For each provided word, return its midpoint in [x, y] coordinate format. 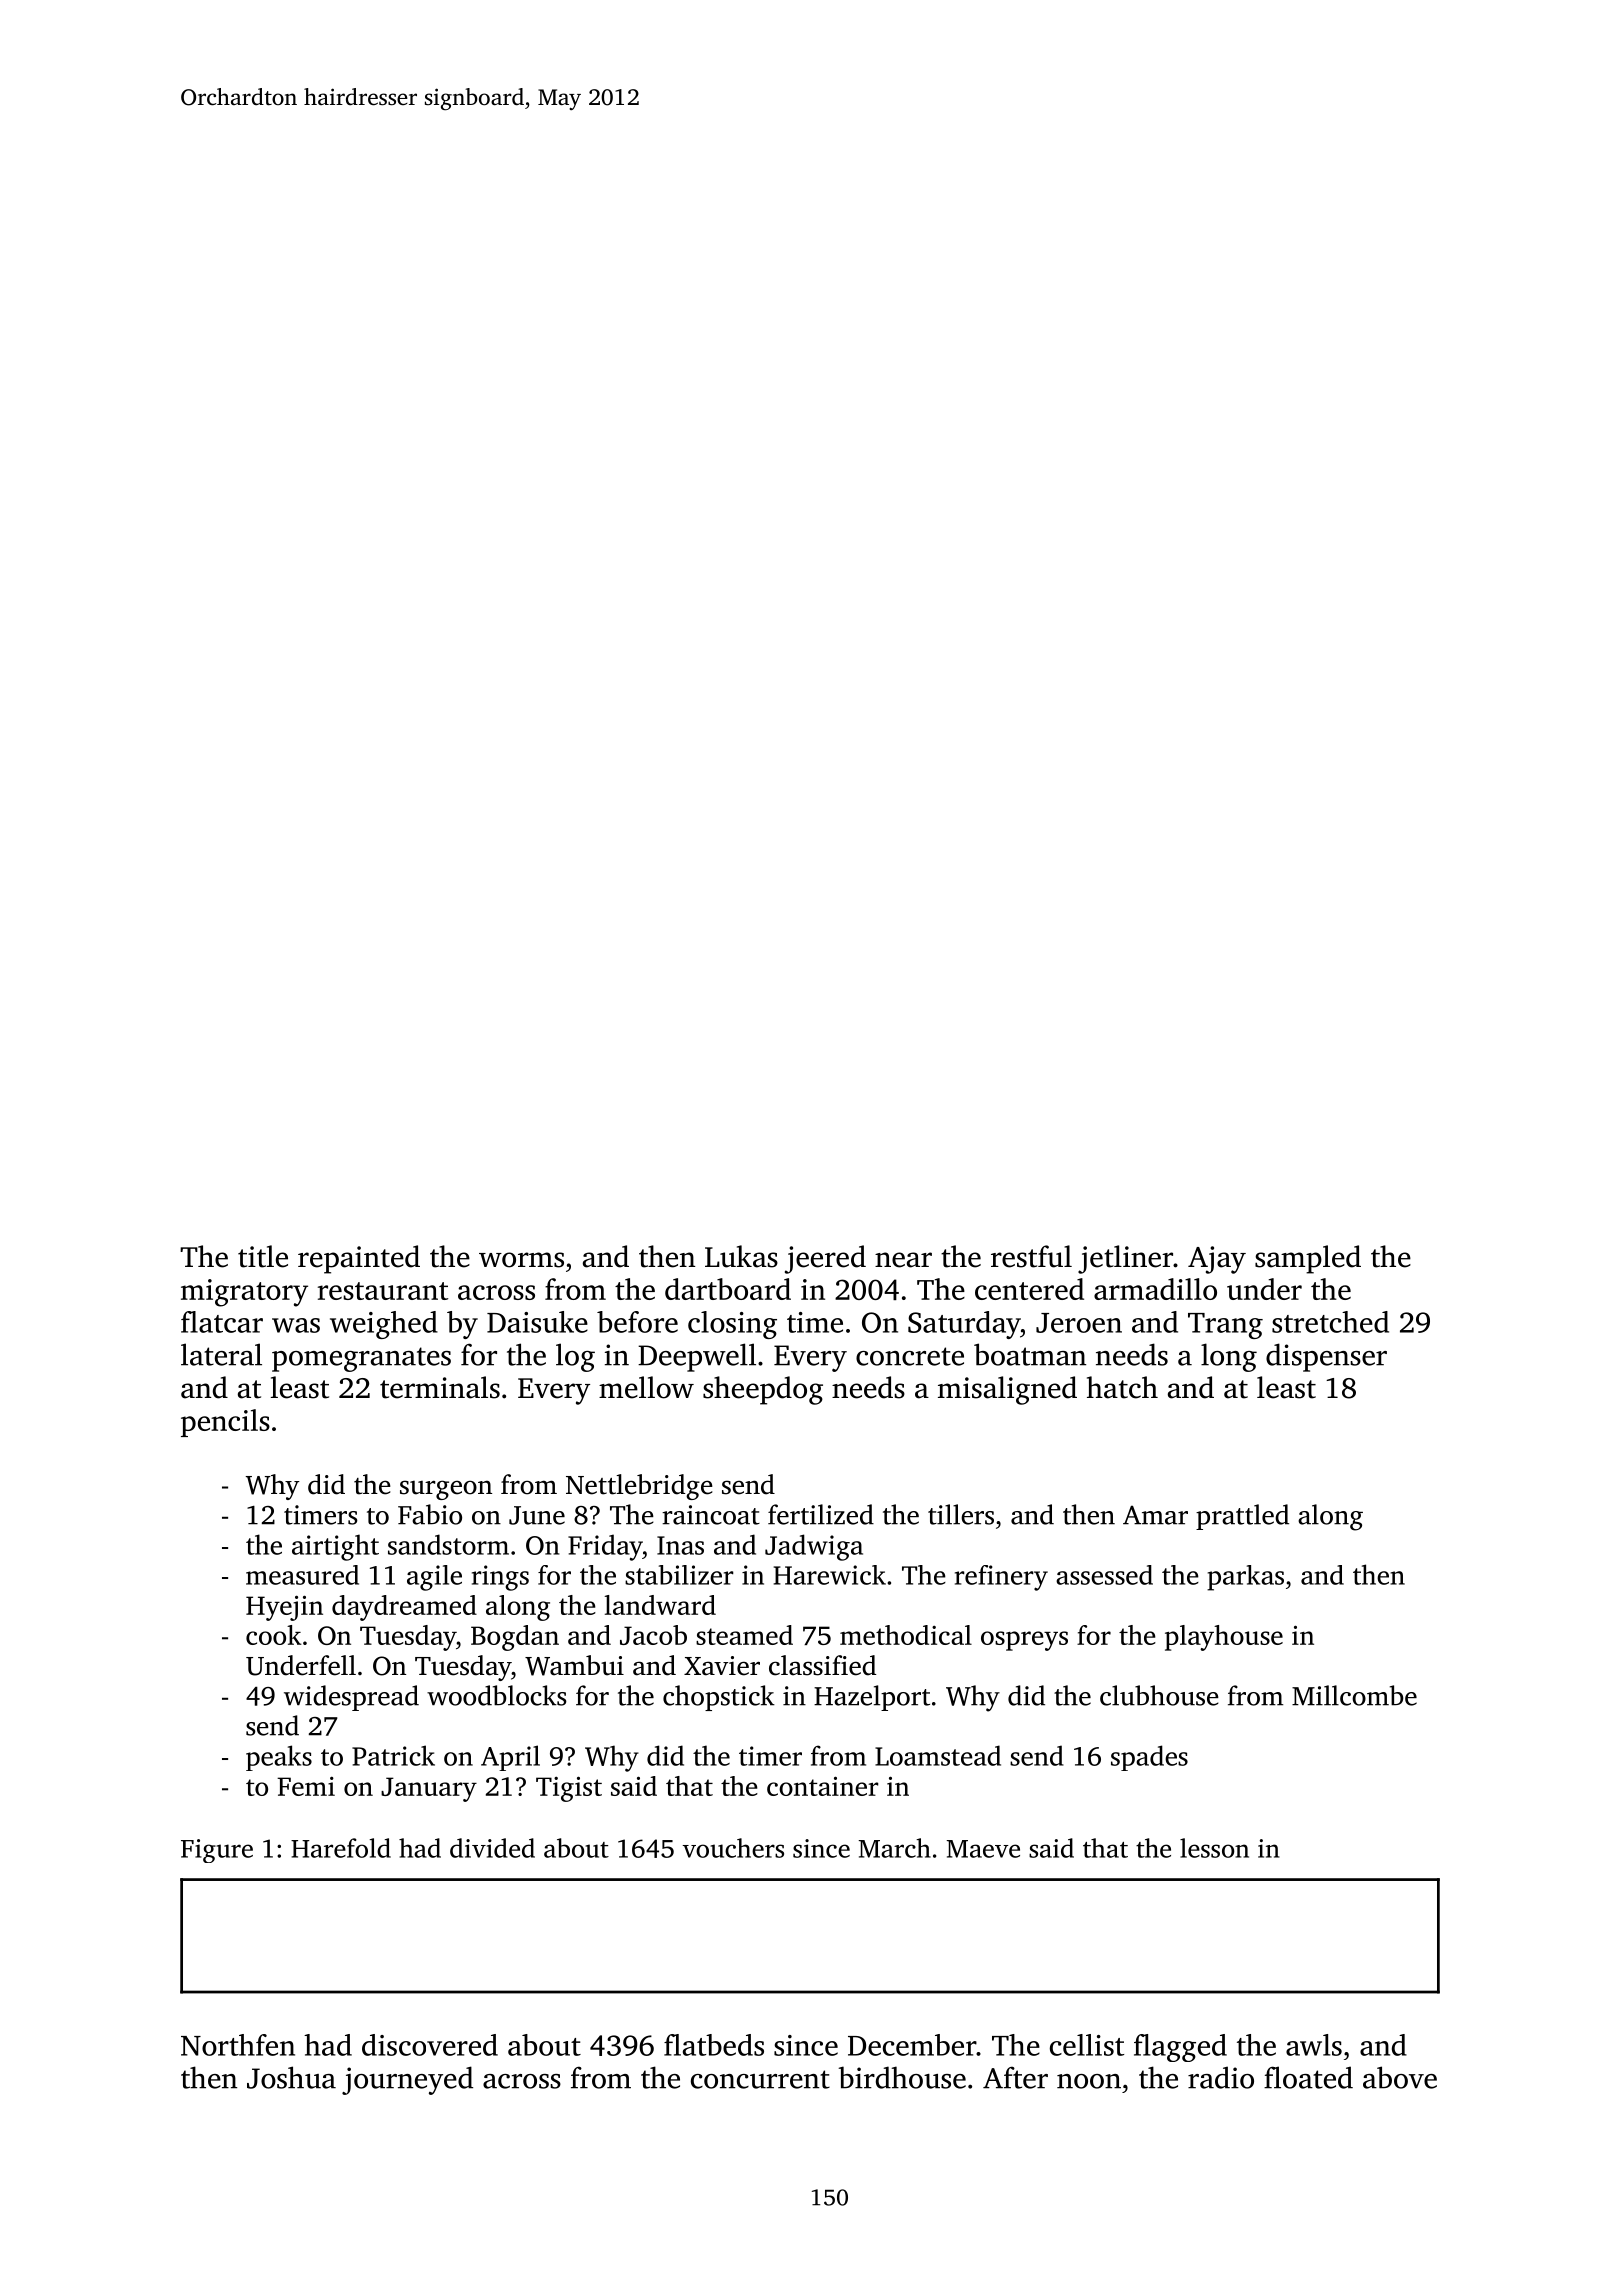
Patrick [393, 1755]
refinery [1001, 1578]
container [823, 1786]
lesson [1214, 1848]
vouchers [733, 1848]
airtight [335, 1547]
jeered [825, 1259]
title [263, 1256]
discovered [430, 2045]
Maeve [983, 1849]
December [912, 2045]
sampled [1308, 1259]
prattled [1242, 1517]
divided [492, 1848]
